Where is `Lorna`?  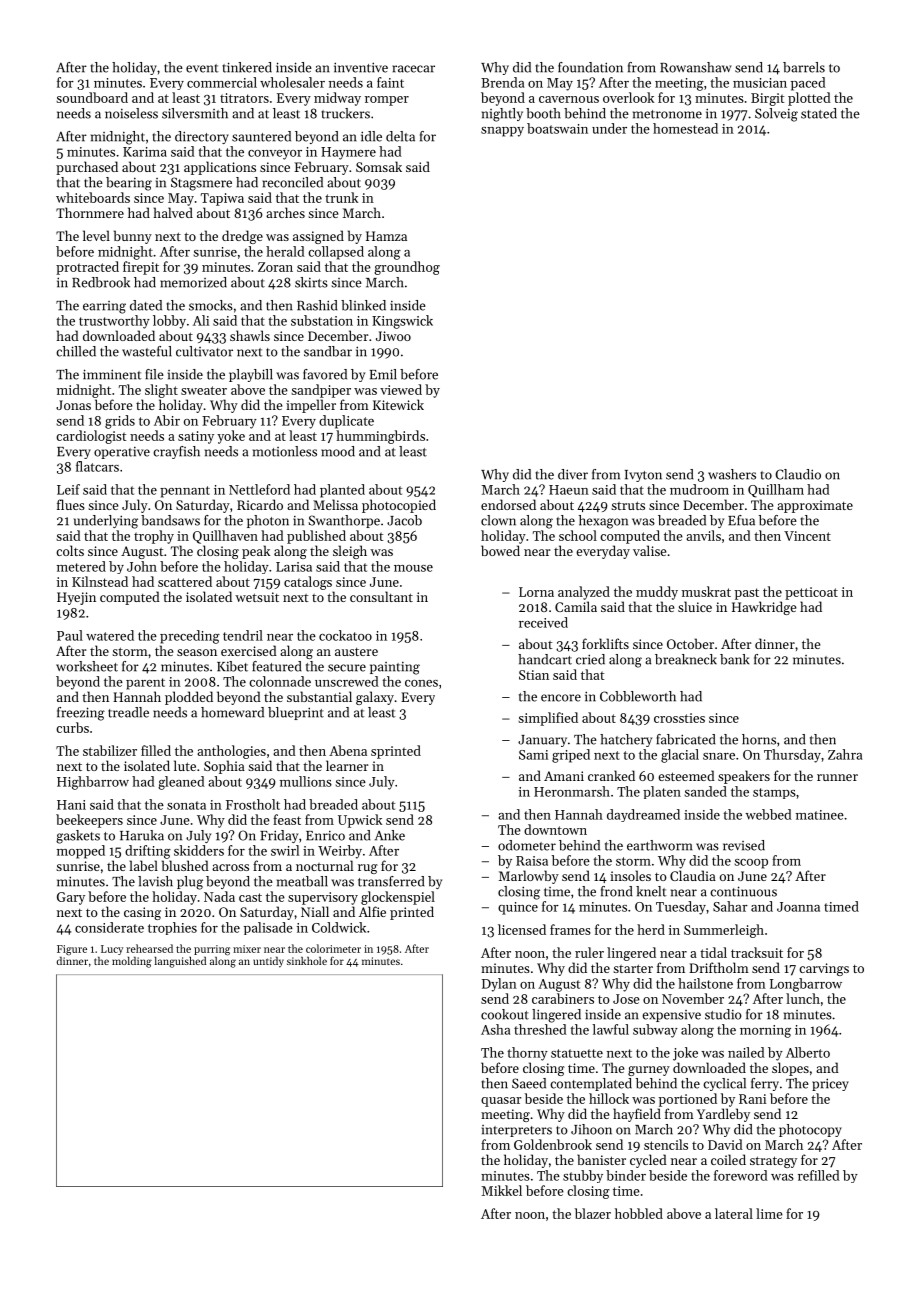
Lorna is located at coordinates (536, 592).
